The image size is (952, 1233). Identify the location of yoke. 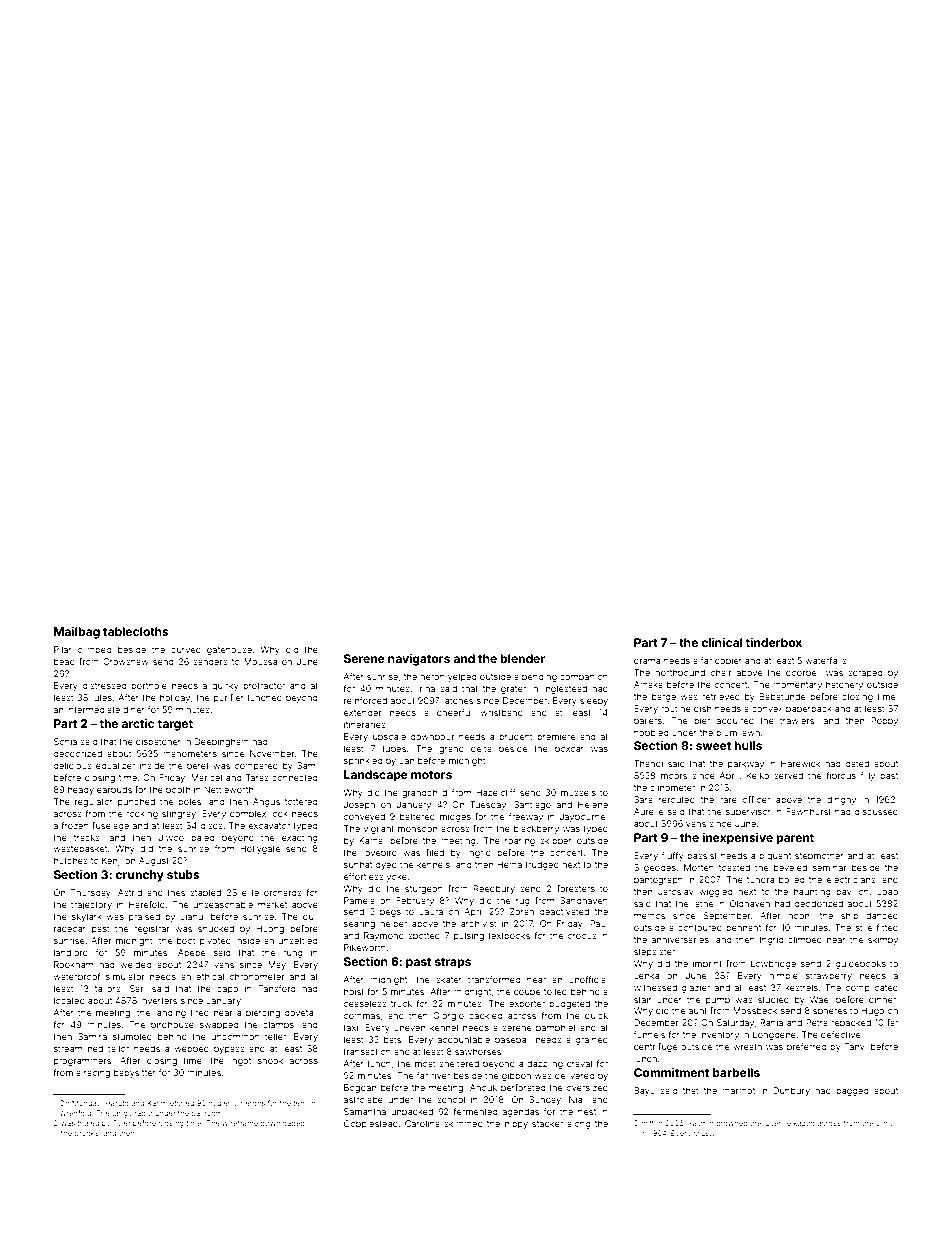
(397, 877).
